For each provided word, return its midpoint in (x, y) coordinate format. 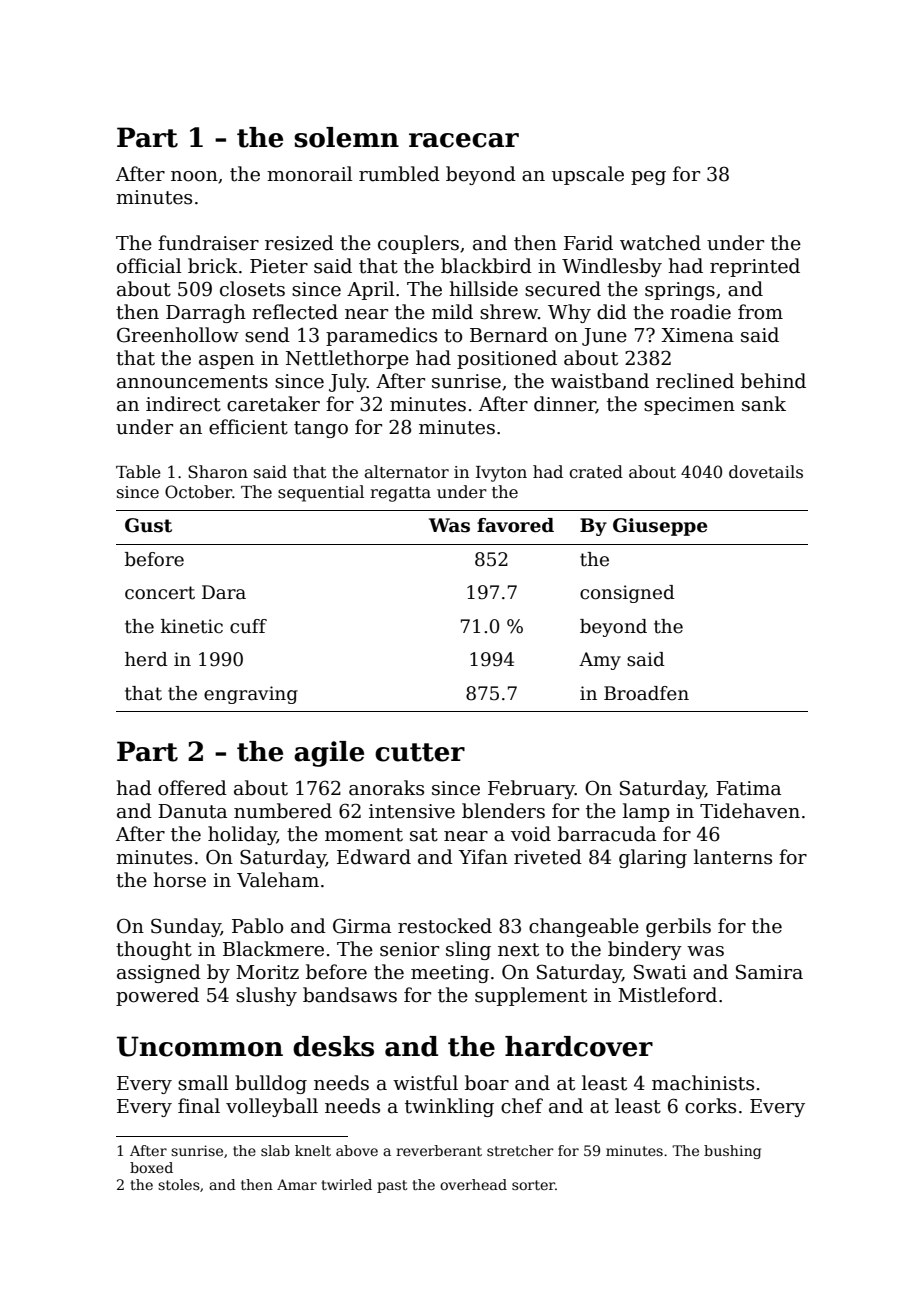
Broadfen (646, 693)
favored (515, 525)
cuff (248, 626)
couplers (418, 244)
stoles (179, 1184)
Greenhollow (178, 335)
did (612, 312)
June (604, 337)
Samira (769, 972)
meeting (450, 974)
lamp (646, 812)
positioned (507, 359)
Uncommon (200, 1046)
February (531, 789)
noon (194, 176)
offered (192, 788)
